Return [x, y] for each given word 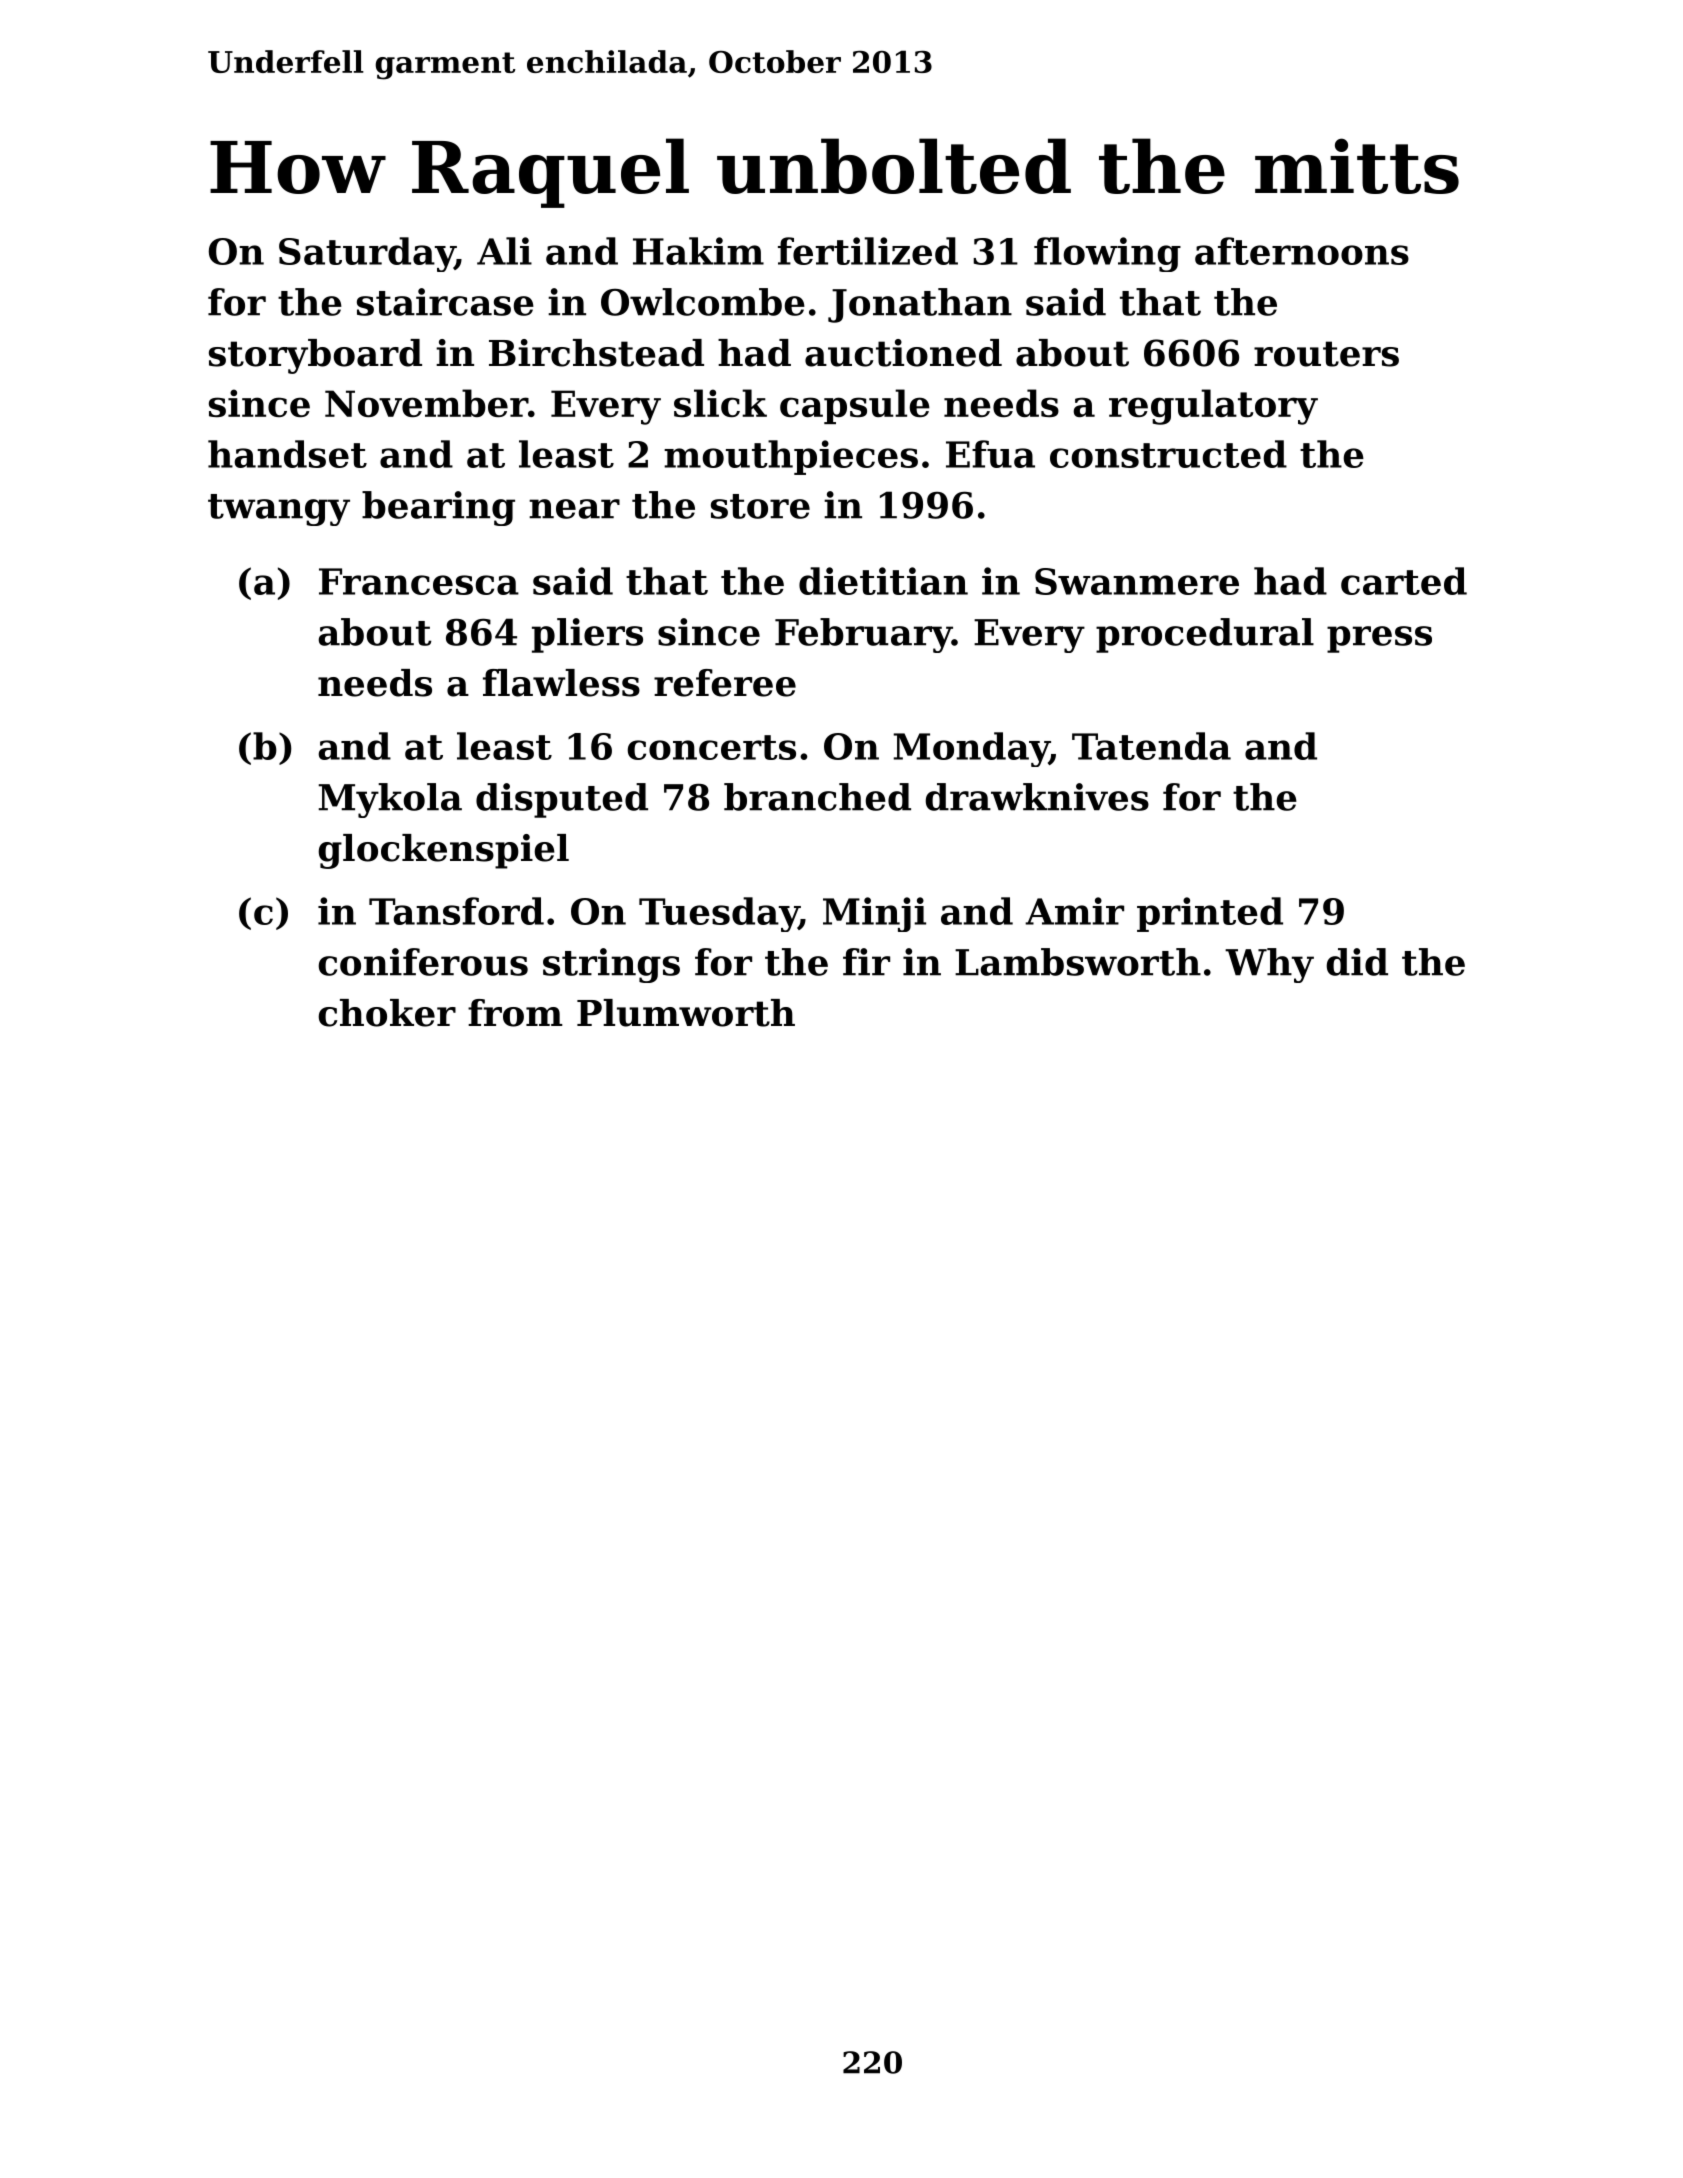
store [760, 506]
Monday [971, 749]
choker [387, 1013]
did [1357, 962]
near [574, 509]
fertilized [868, 251]
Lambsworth [1078, 962]
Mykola [390, 800]
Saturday [367, 254]
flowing [1107, 254]
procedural [1205, 635]
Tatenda [1151, 746]
